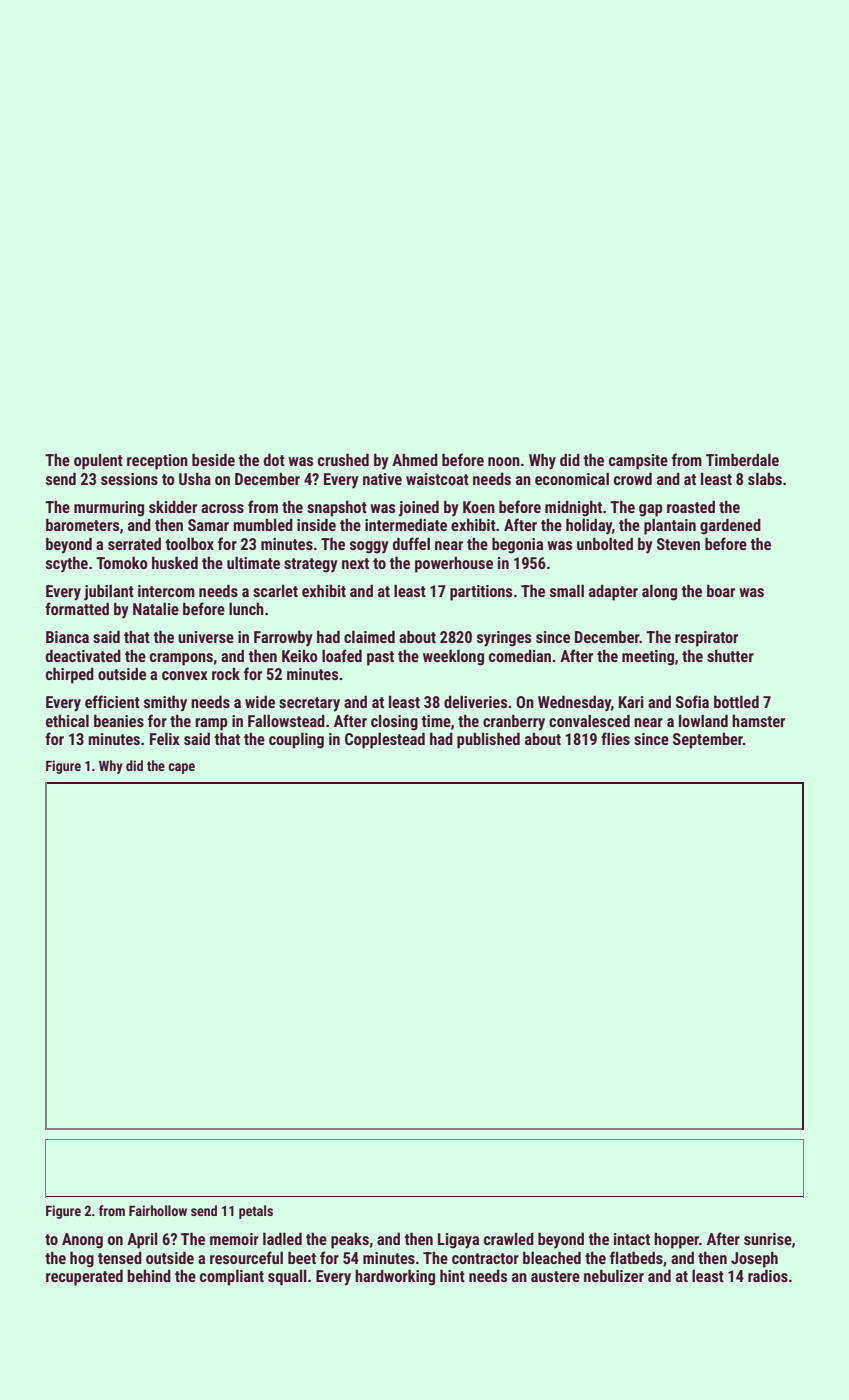 Image resolution: width=849 pixels, height=1400 pixels. I want to click on compliant, so click(232, 1277).
